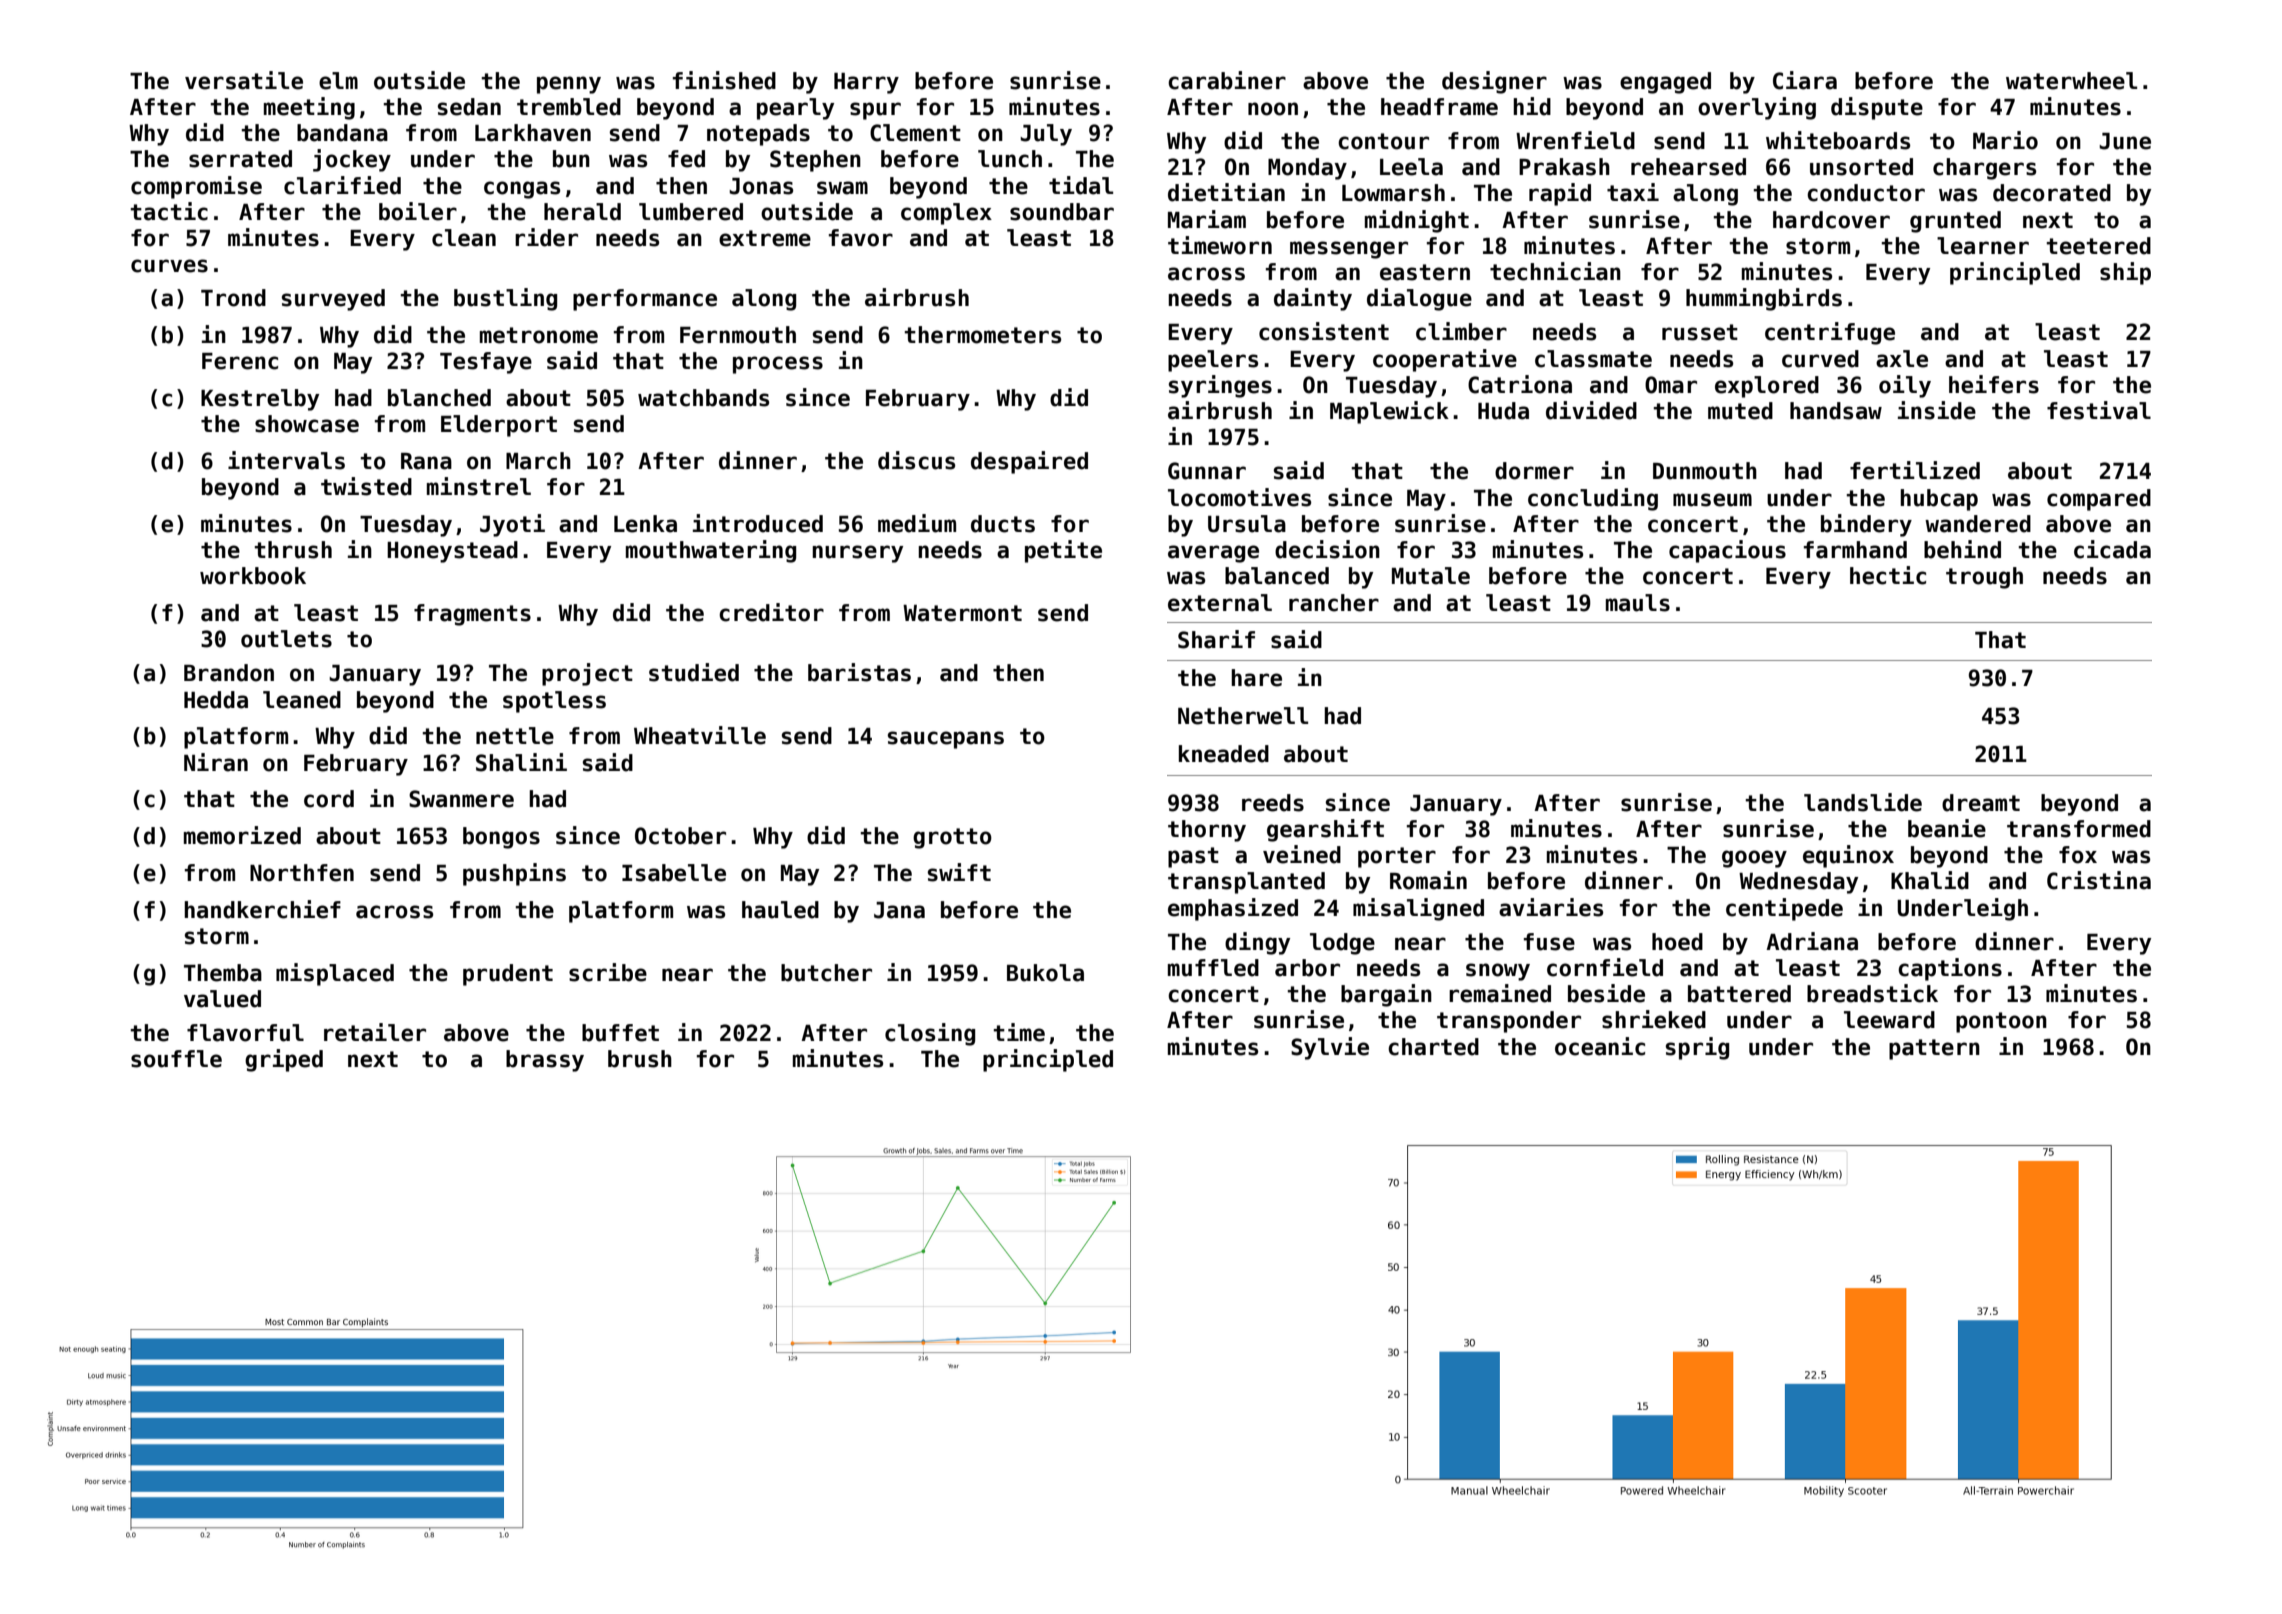  What do you see at coordinates (866, 83) in the page?
I see `Harry` at bounding box center [866, 83].
